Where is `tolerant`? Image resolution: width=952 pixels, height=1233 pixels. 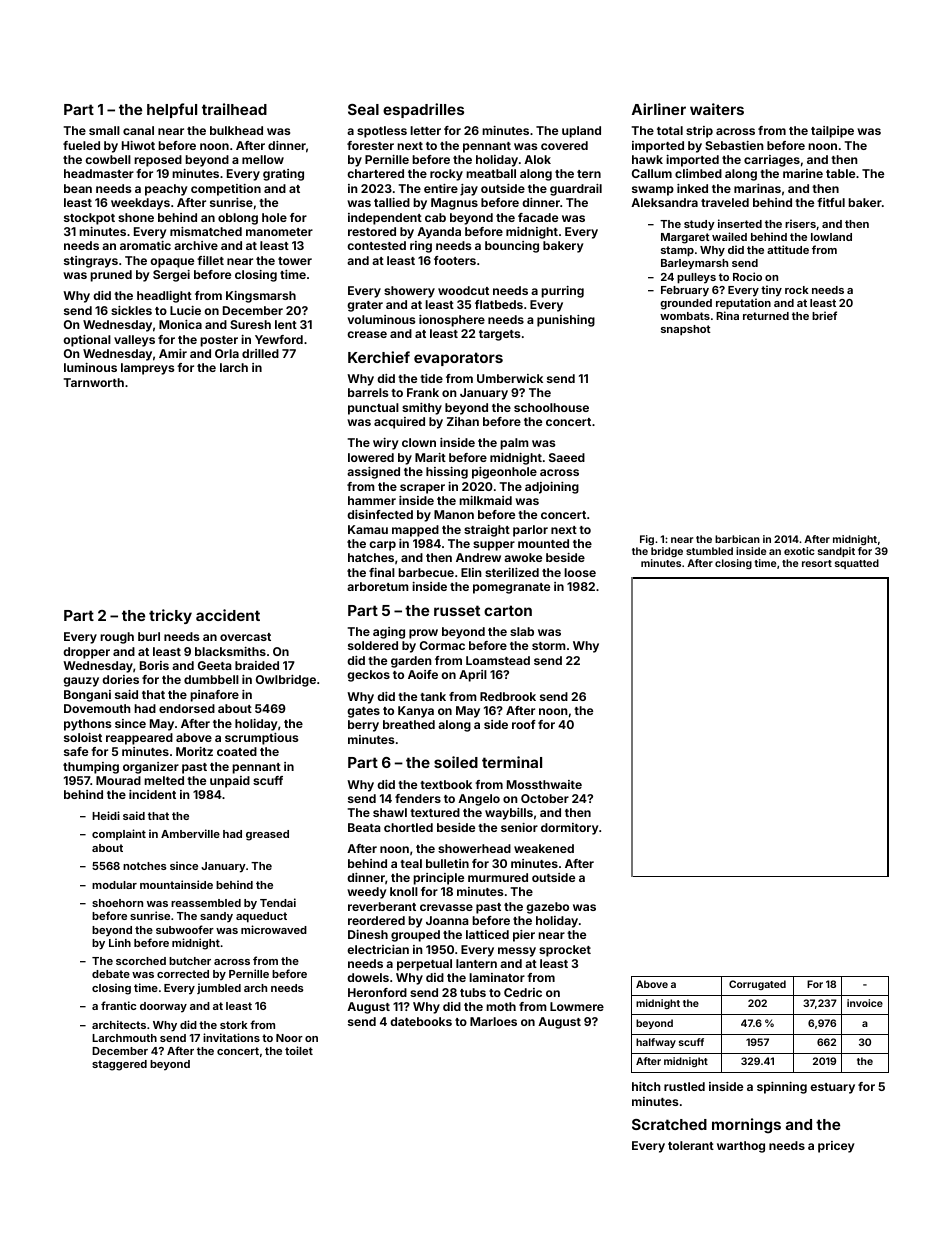
tolerant is located at coordinates (691, 1145).
